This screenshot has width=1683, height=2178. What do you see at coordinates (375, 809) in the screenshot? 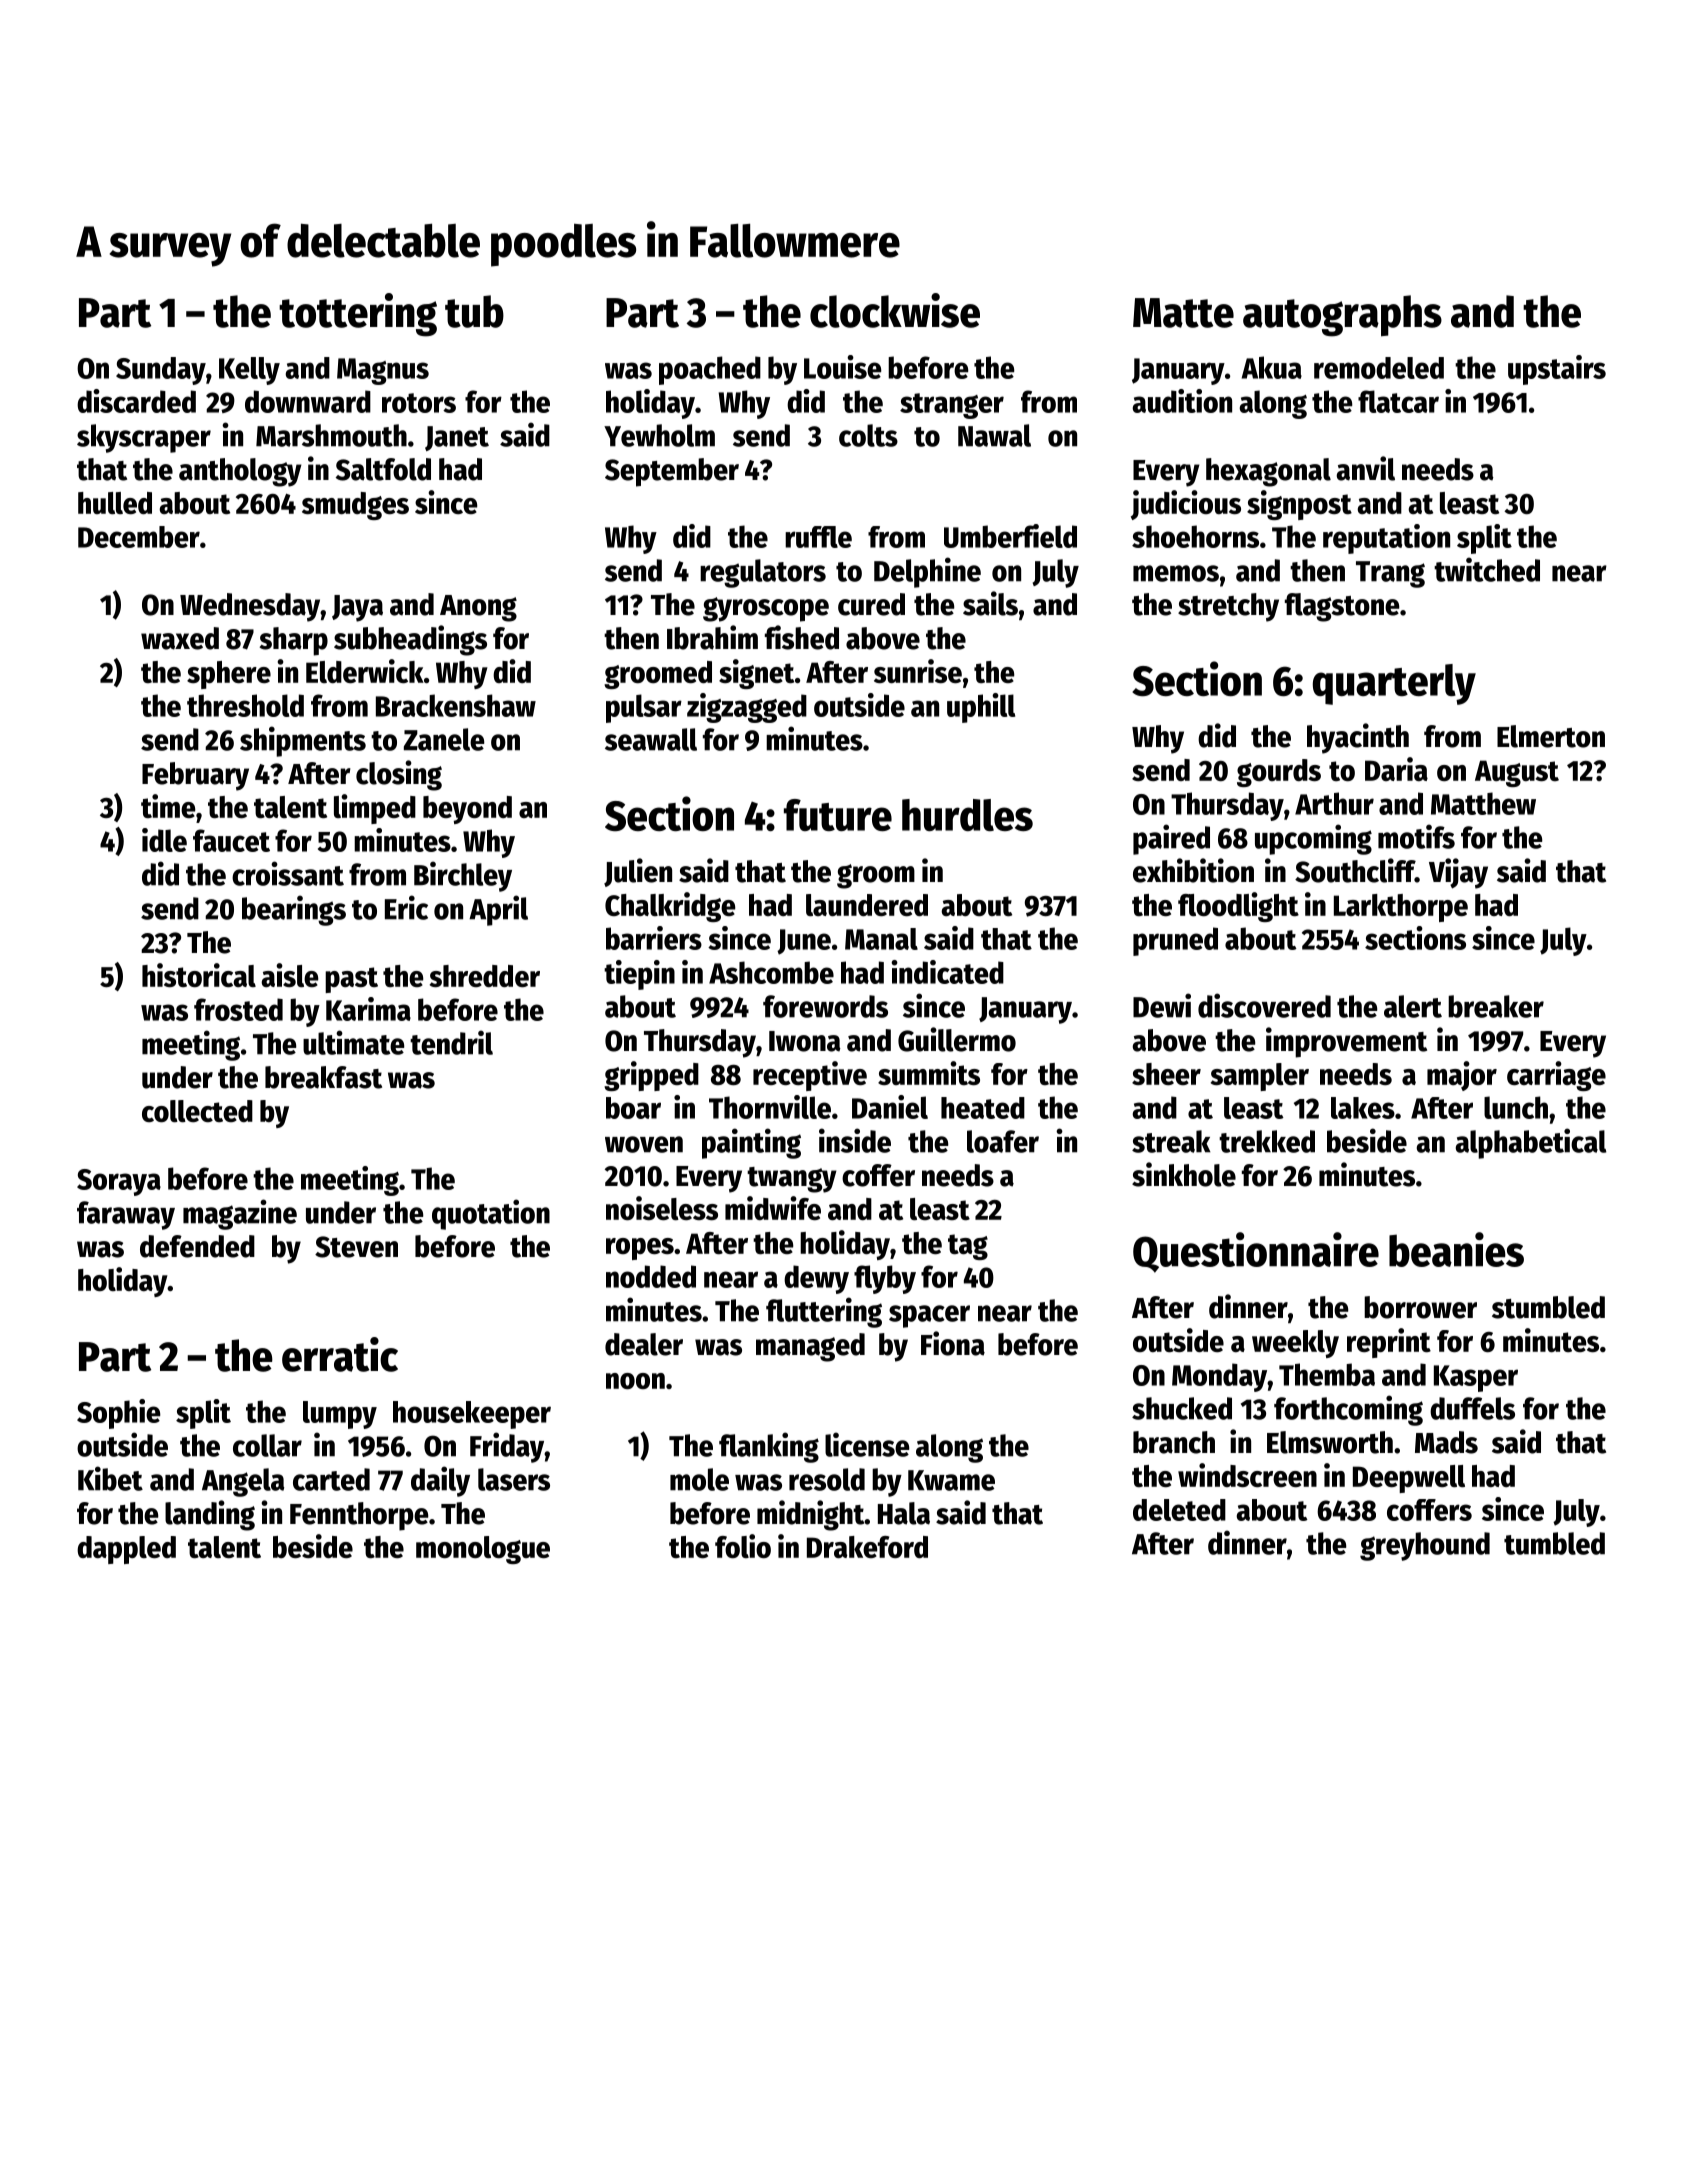
I see `limped` at bounding box center [375, 809].
